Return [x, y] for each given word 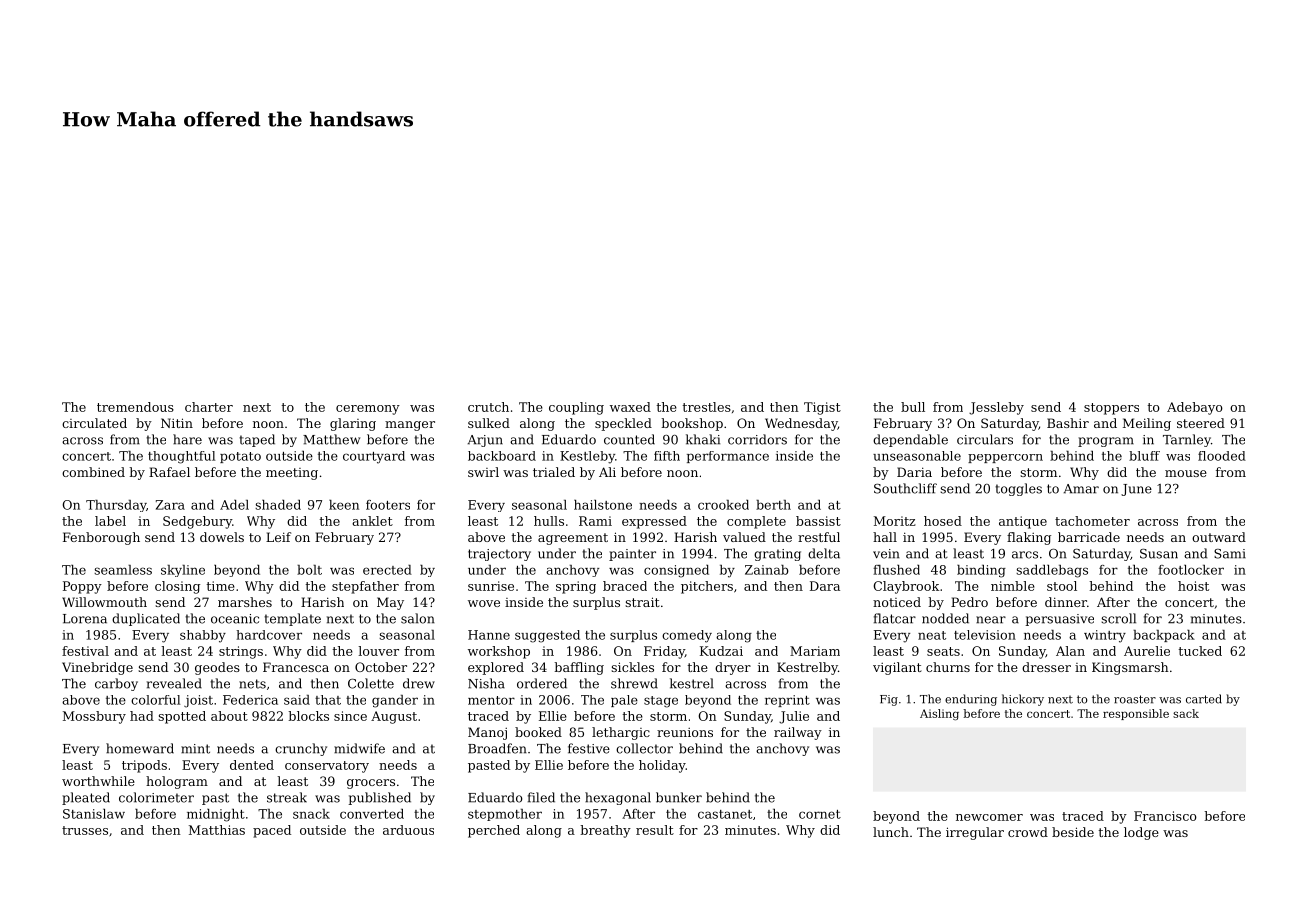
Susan [1159, 554]
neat [932, 635]
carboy [116, 684]
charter [209, 407]
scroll [1118, 618]
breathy [606, 831]
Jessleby [996, 408]
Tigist [822, 408]
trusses [85, 830]
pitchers [707, 587]
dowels [222, 537]
